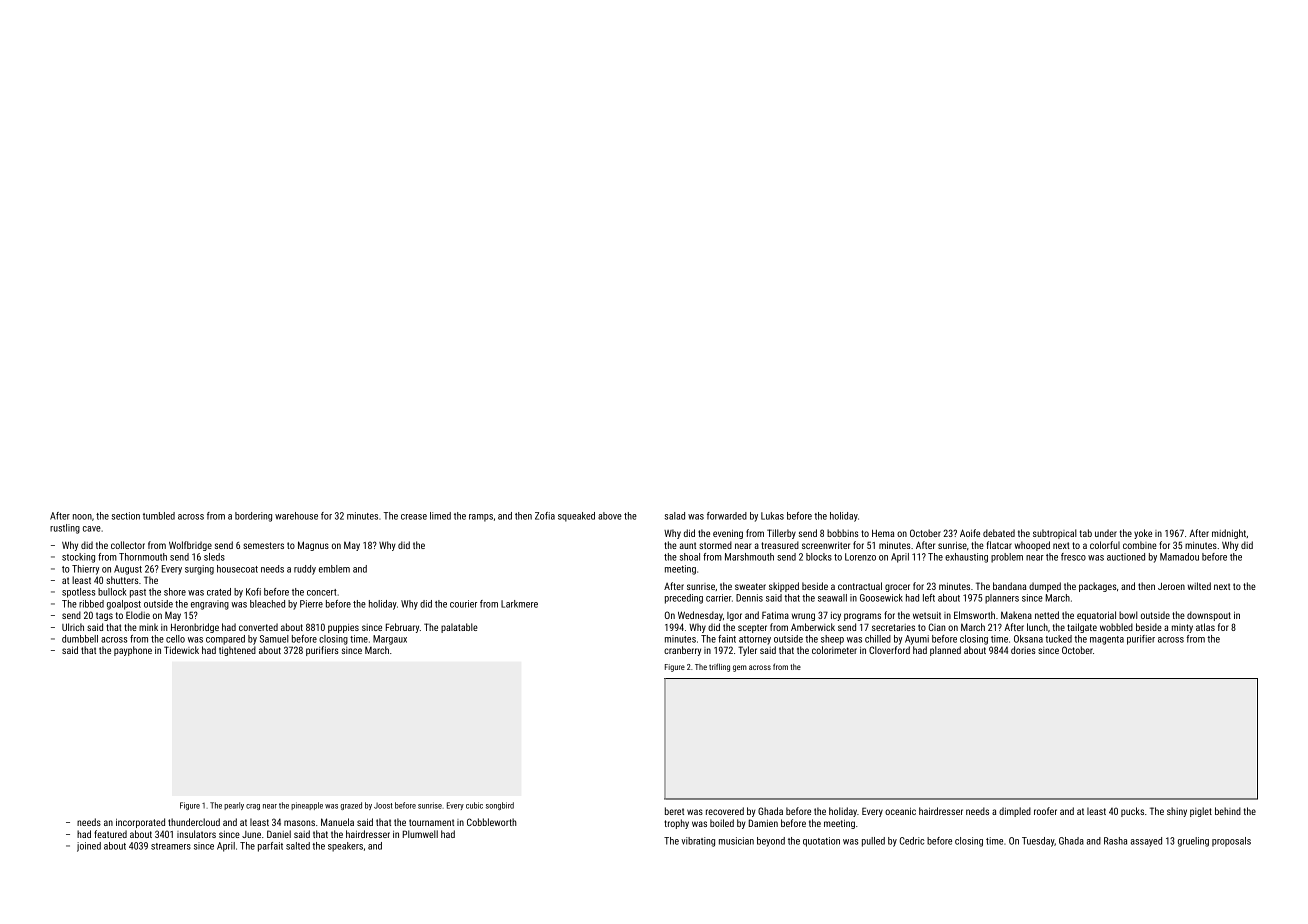 The height and width of the screenshot is (924, 1308). Describe the element at coordinates (234, 806) in the screenshot. I see `pearly` at that location.
